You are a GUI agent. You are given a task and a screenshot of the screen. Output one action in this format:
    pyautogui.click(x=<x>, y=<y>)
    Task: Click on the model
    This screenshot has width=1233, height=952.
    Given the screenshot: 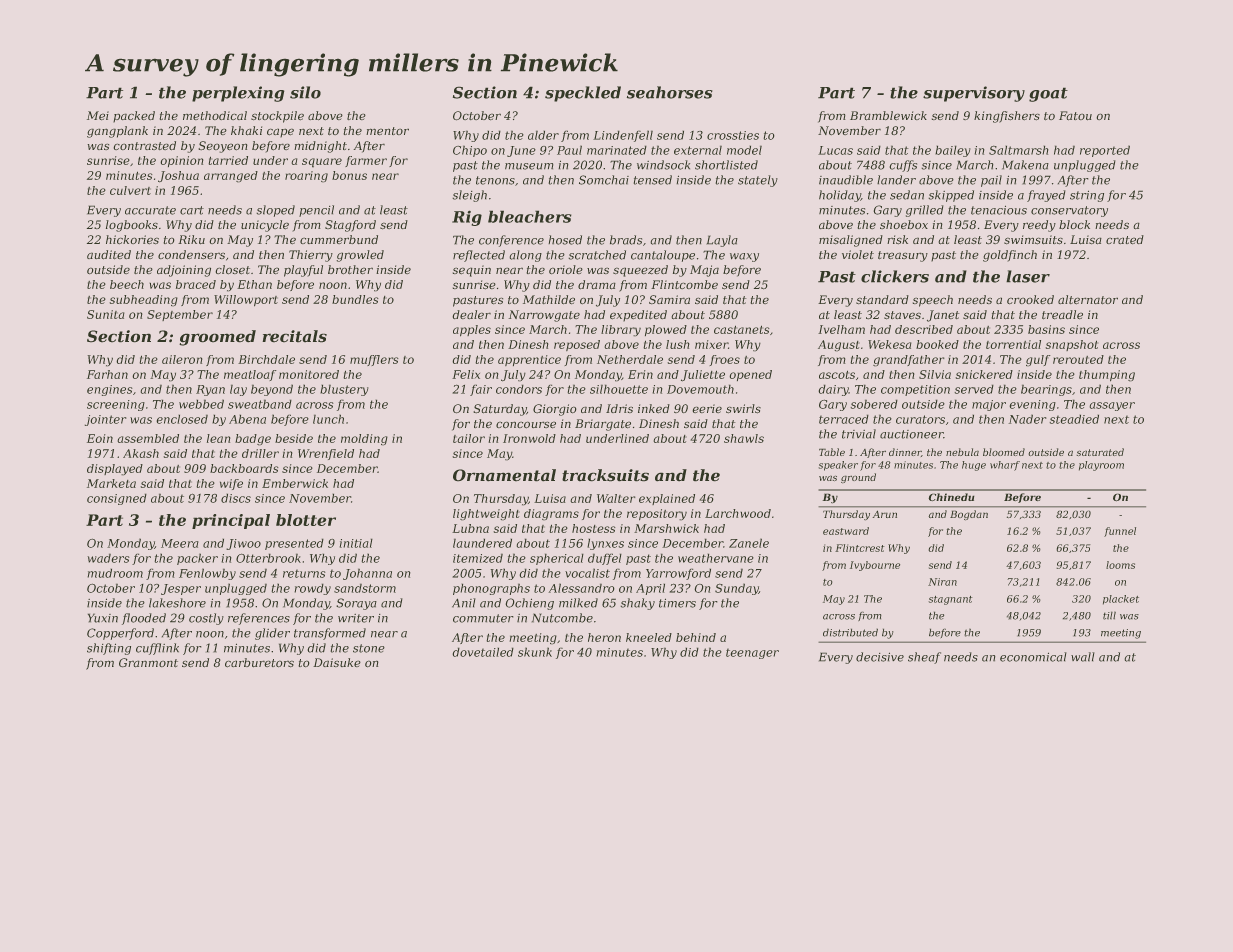 What is the action you would take?
    pyautogui.click(x=744, y=150)
